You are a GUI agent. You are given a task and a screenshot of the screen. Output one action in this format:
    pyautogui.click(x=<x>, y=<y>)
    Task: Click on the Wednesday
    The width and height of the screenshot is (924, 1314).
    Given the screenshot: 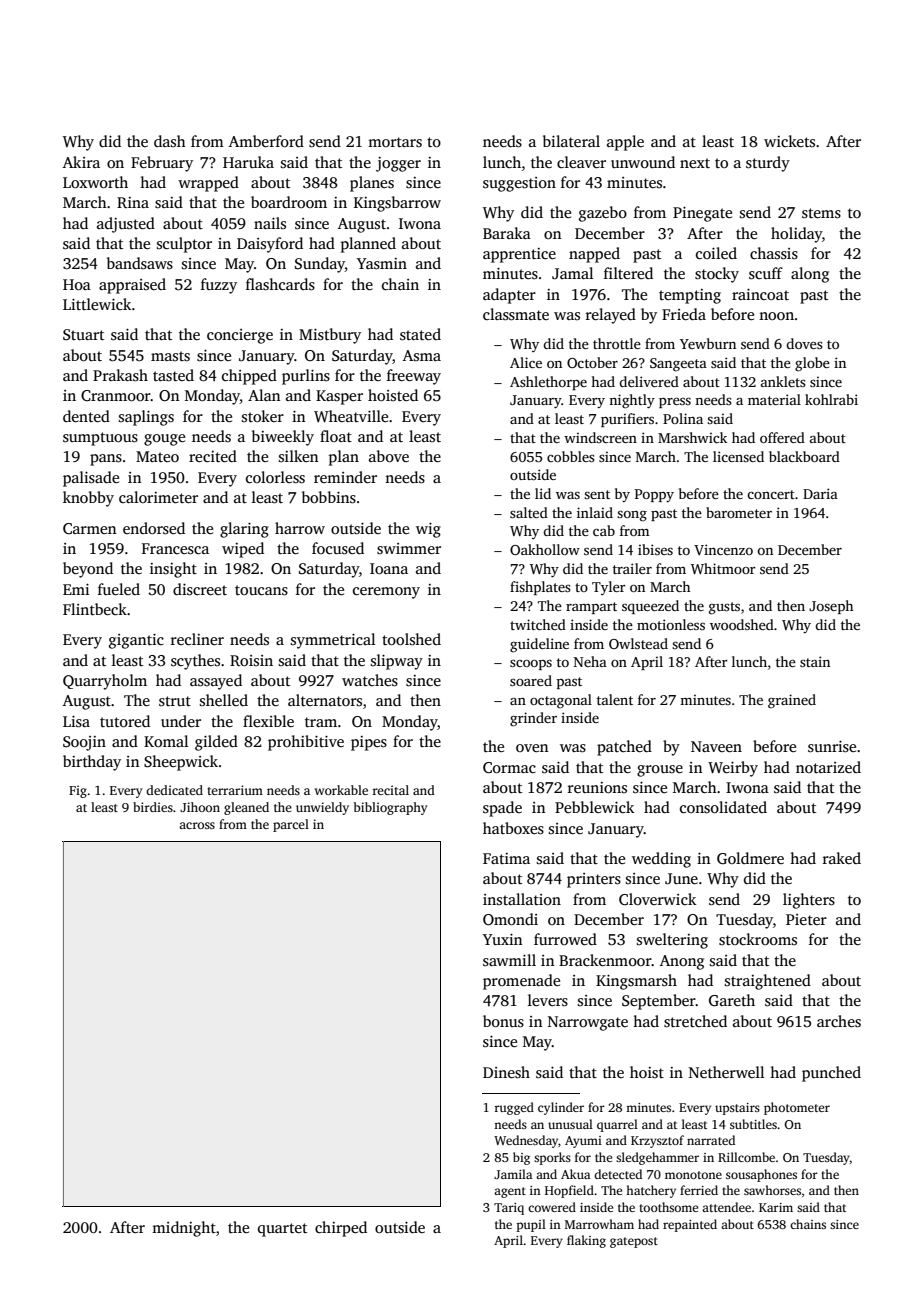 What is the action you would take?
    pyautogui.click(x=526, y=1141)
